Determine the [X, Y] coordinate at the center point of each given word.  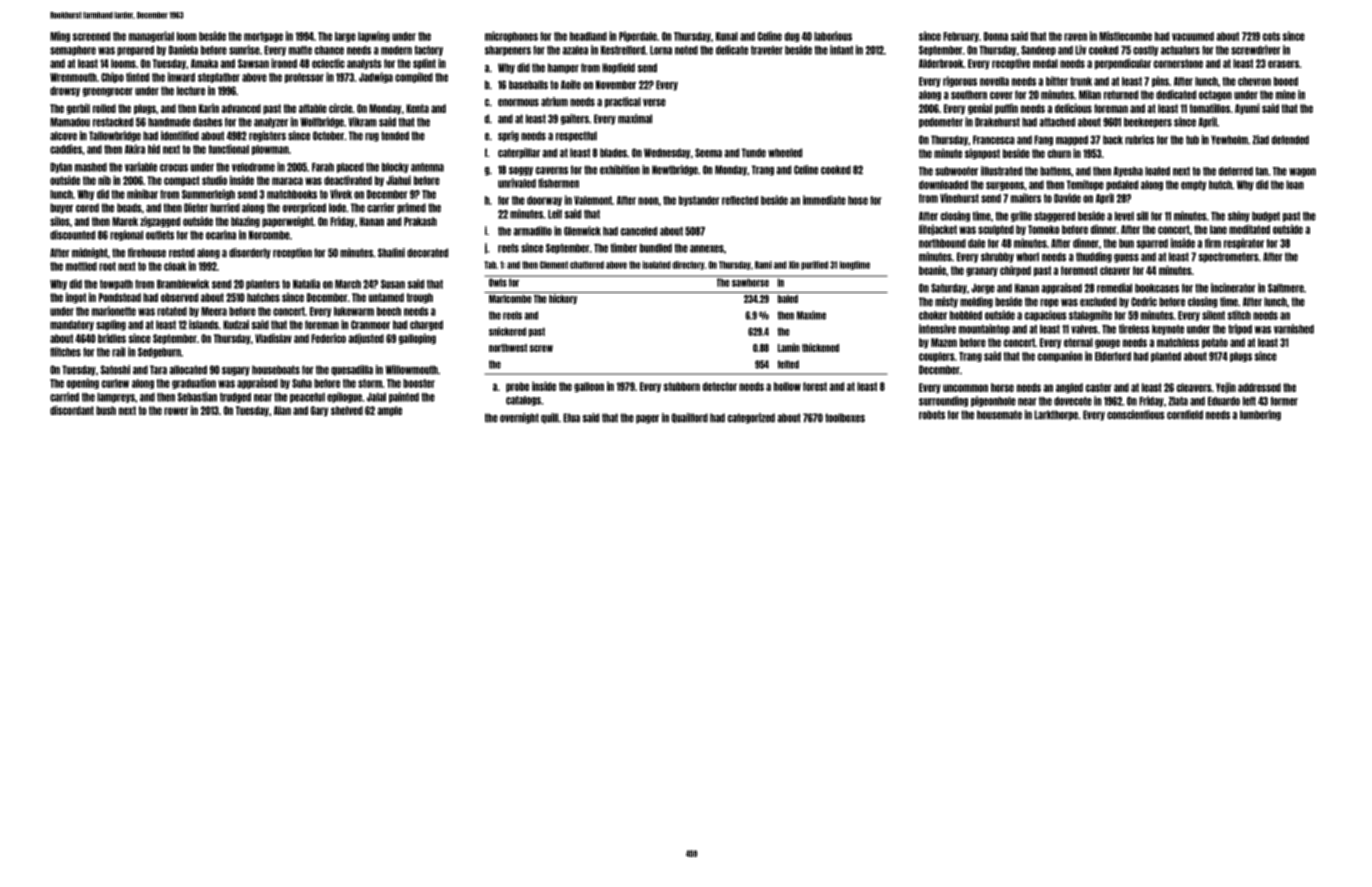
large [345, 37]
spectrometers [1228, 257]
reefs [508, 248]
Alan [282, 410]
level [1124, 216]
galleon [589, 387]
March [348, 284]
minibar [142, 194]
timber [623, 248]
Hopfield [618, 68]
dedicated [1176, 95]
